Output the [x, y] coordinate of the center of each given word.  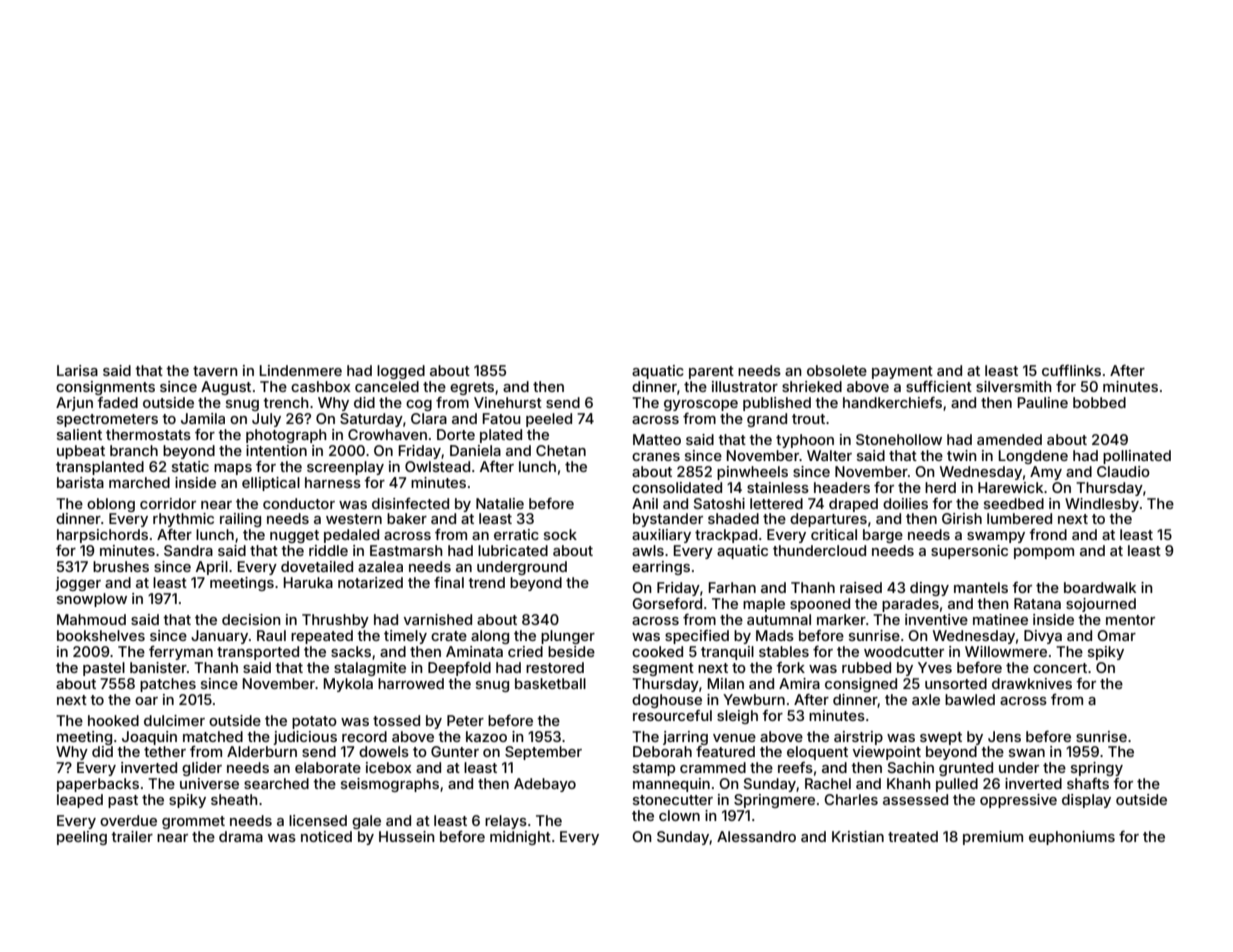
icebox [389, 767]
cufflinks [1071, 370]
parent [711, 372]
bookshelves [101, 635]
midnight [520, 838]
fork [790, 667]
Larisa [77, 370]
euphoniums [1072, 838]
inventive [936, 619]
